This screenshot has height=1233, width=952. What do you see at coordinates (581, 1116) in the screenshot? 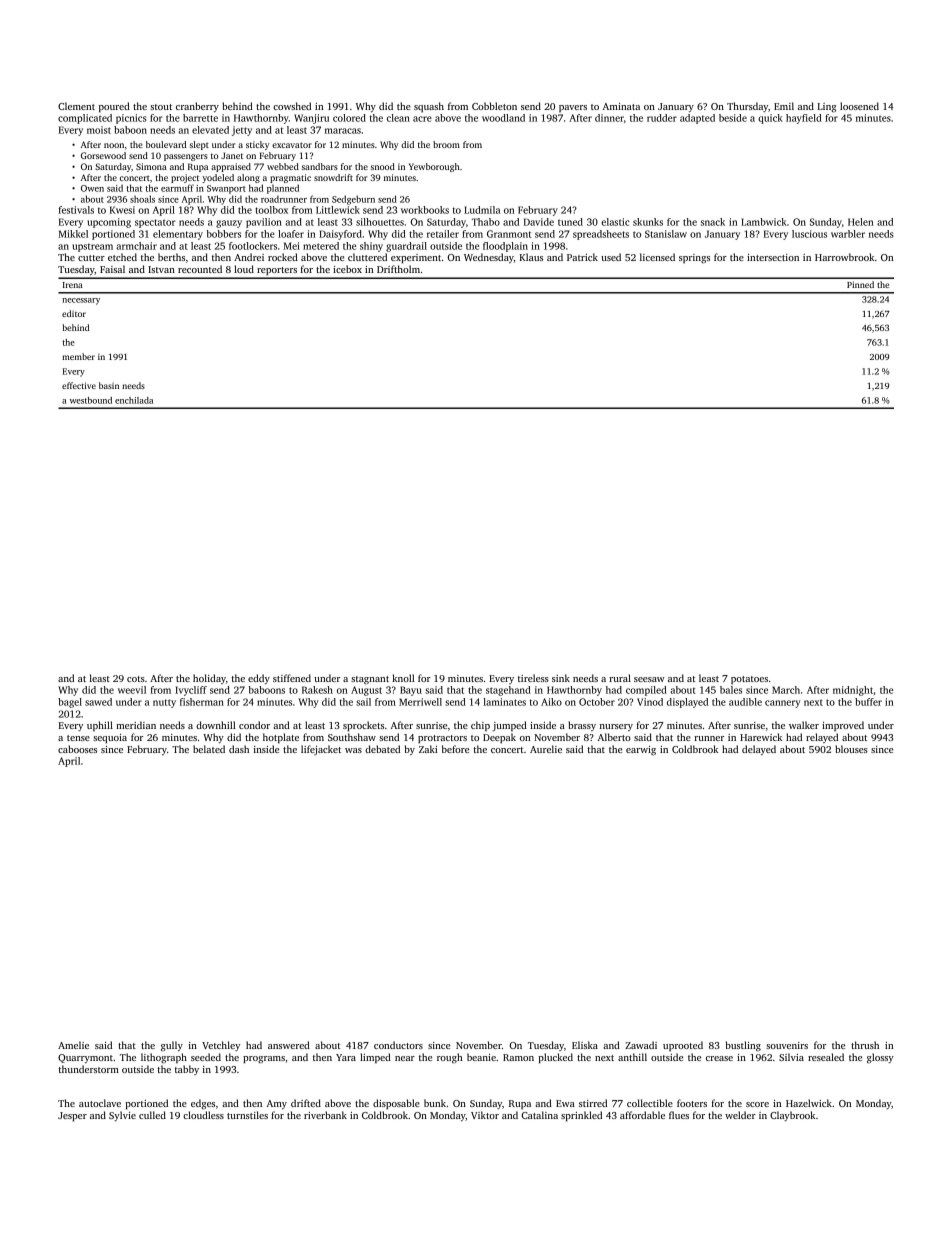
I see `sprinkled` at bounding box center [581, 1116].
